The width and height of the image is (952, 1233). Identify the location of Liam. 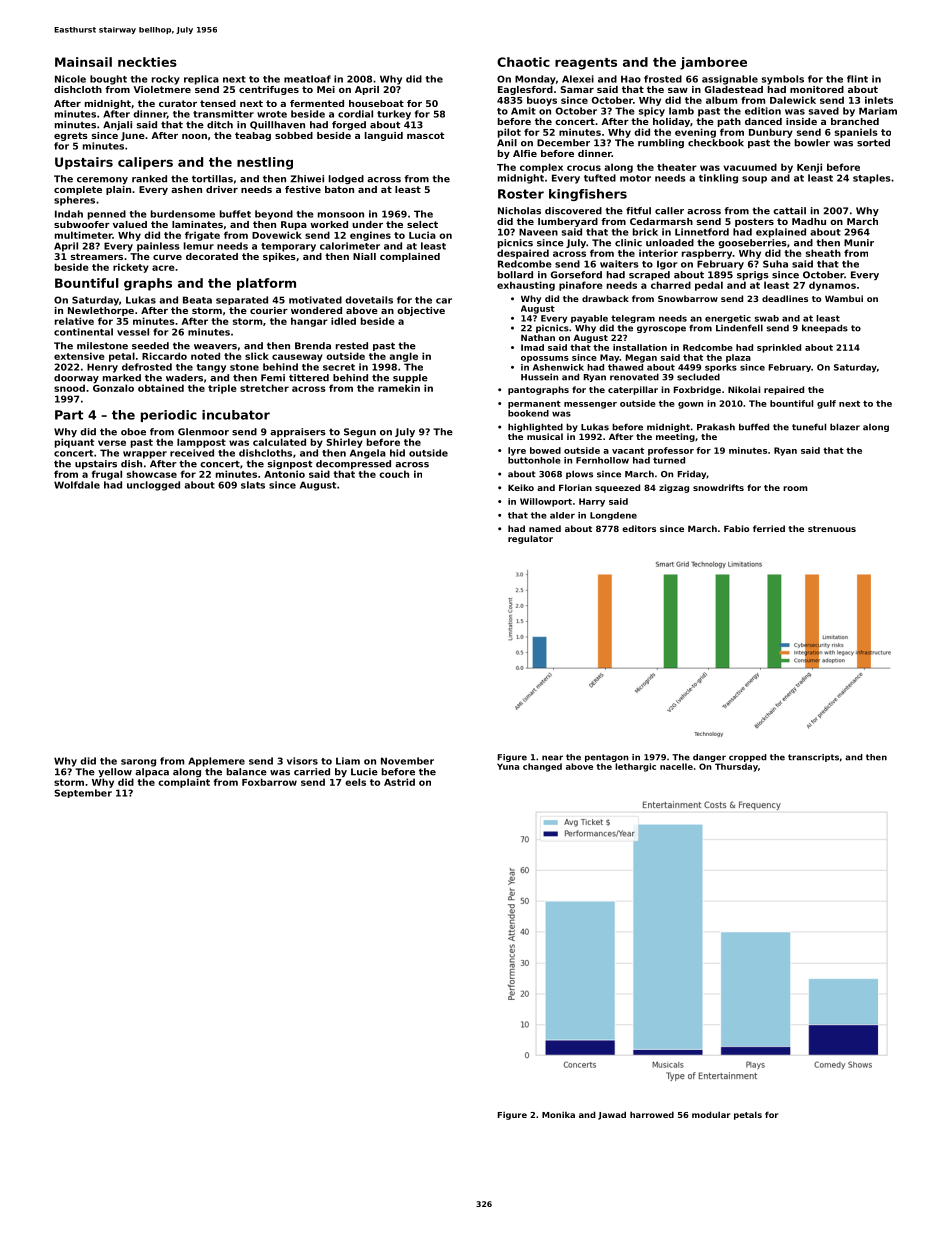
(348, 761).
